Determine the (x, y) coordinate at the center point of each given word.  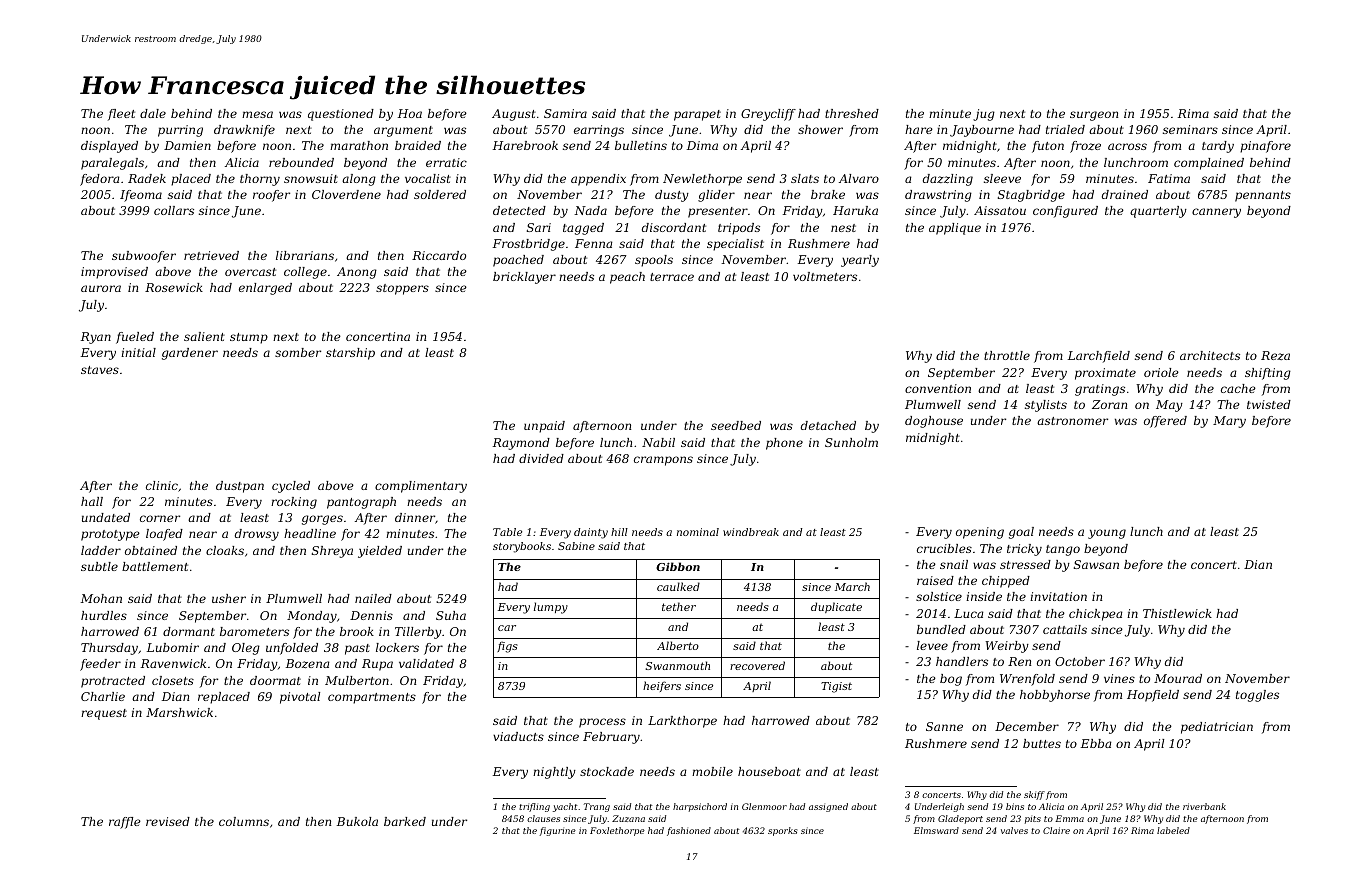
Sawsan (1096, 564)
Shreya (332, 552)
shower (820, 129)
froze (1085, 147)
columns (244, 821)
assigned (828, 807)
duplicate (836, 607)
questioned (341, 115)
